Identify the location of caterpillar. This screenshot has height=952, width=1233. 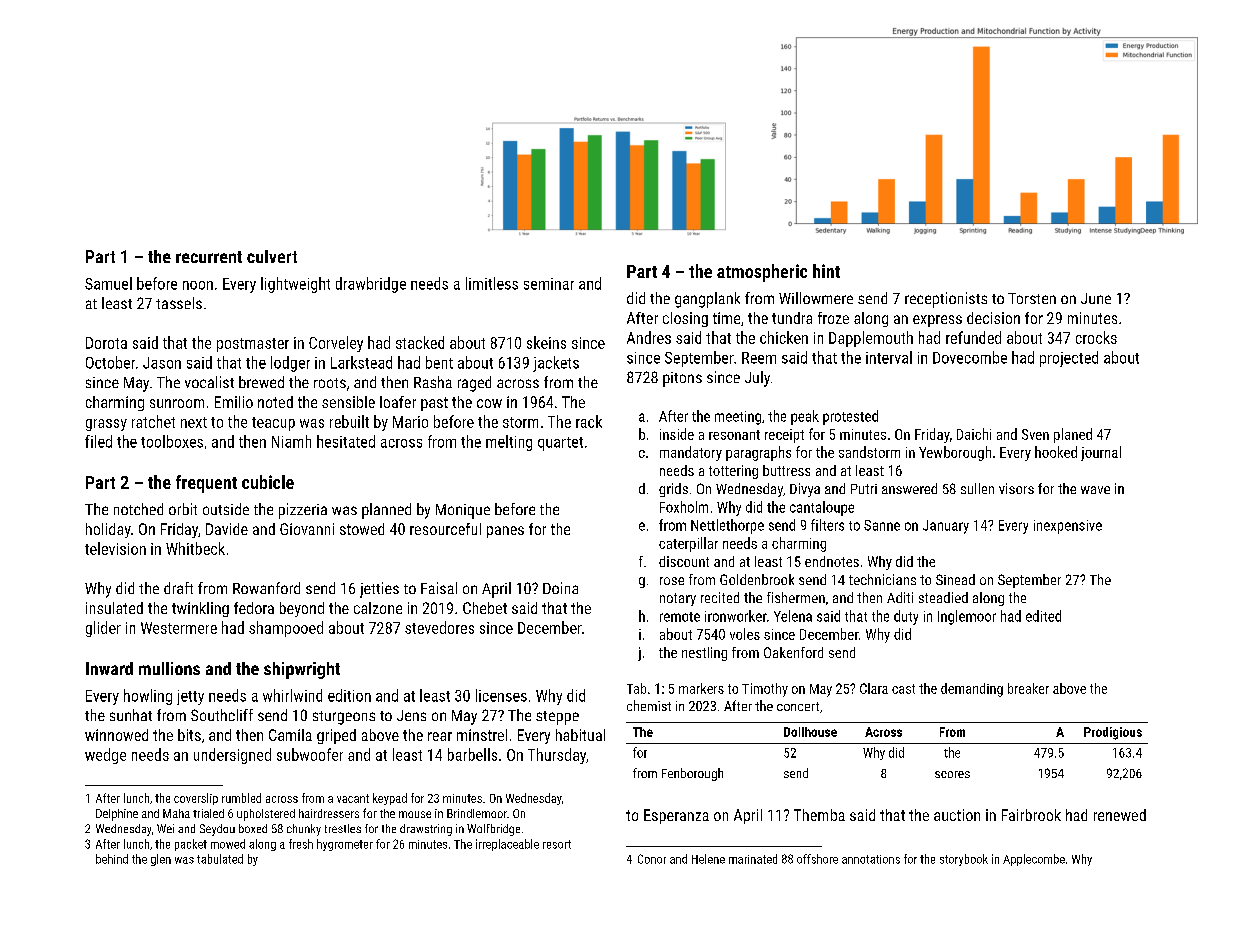
(688, 544).
